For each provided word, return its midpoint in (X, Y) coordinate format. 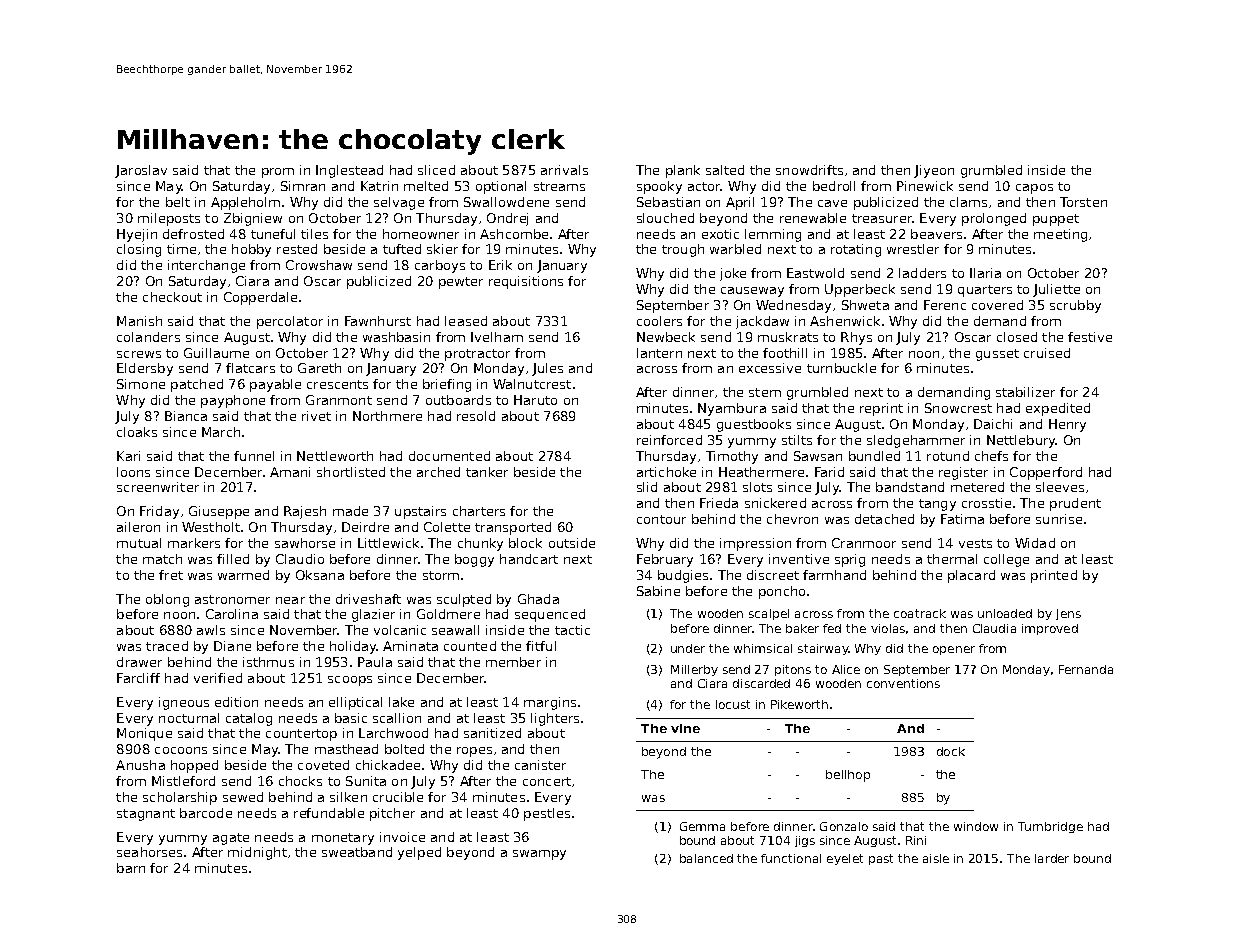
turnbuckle (841, 368)
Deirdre (365, 527)
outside (572, 543)
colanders (148, 337)
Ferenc (945, 305)
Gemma (702, 826)
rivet (316, 416)
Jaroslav (141, 171)
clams (968, 202)
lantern (659, 353)
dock (951, 751)
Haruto (535, 400)
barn (131, 868)
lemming (773, 235)
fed (832, 628)
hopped (194, 766)
